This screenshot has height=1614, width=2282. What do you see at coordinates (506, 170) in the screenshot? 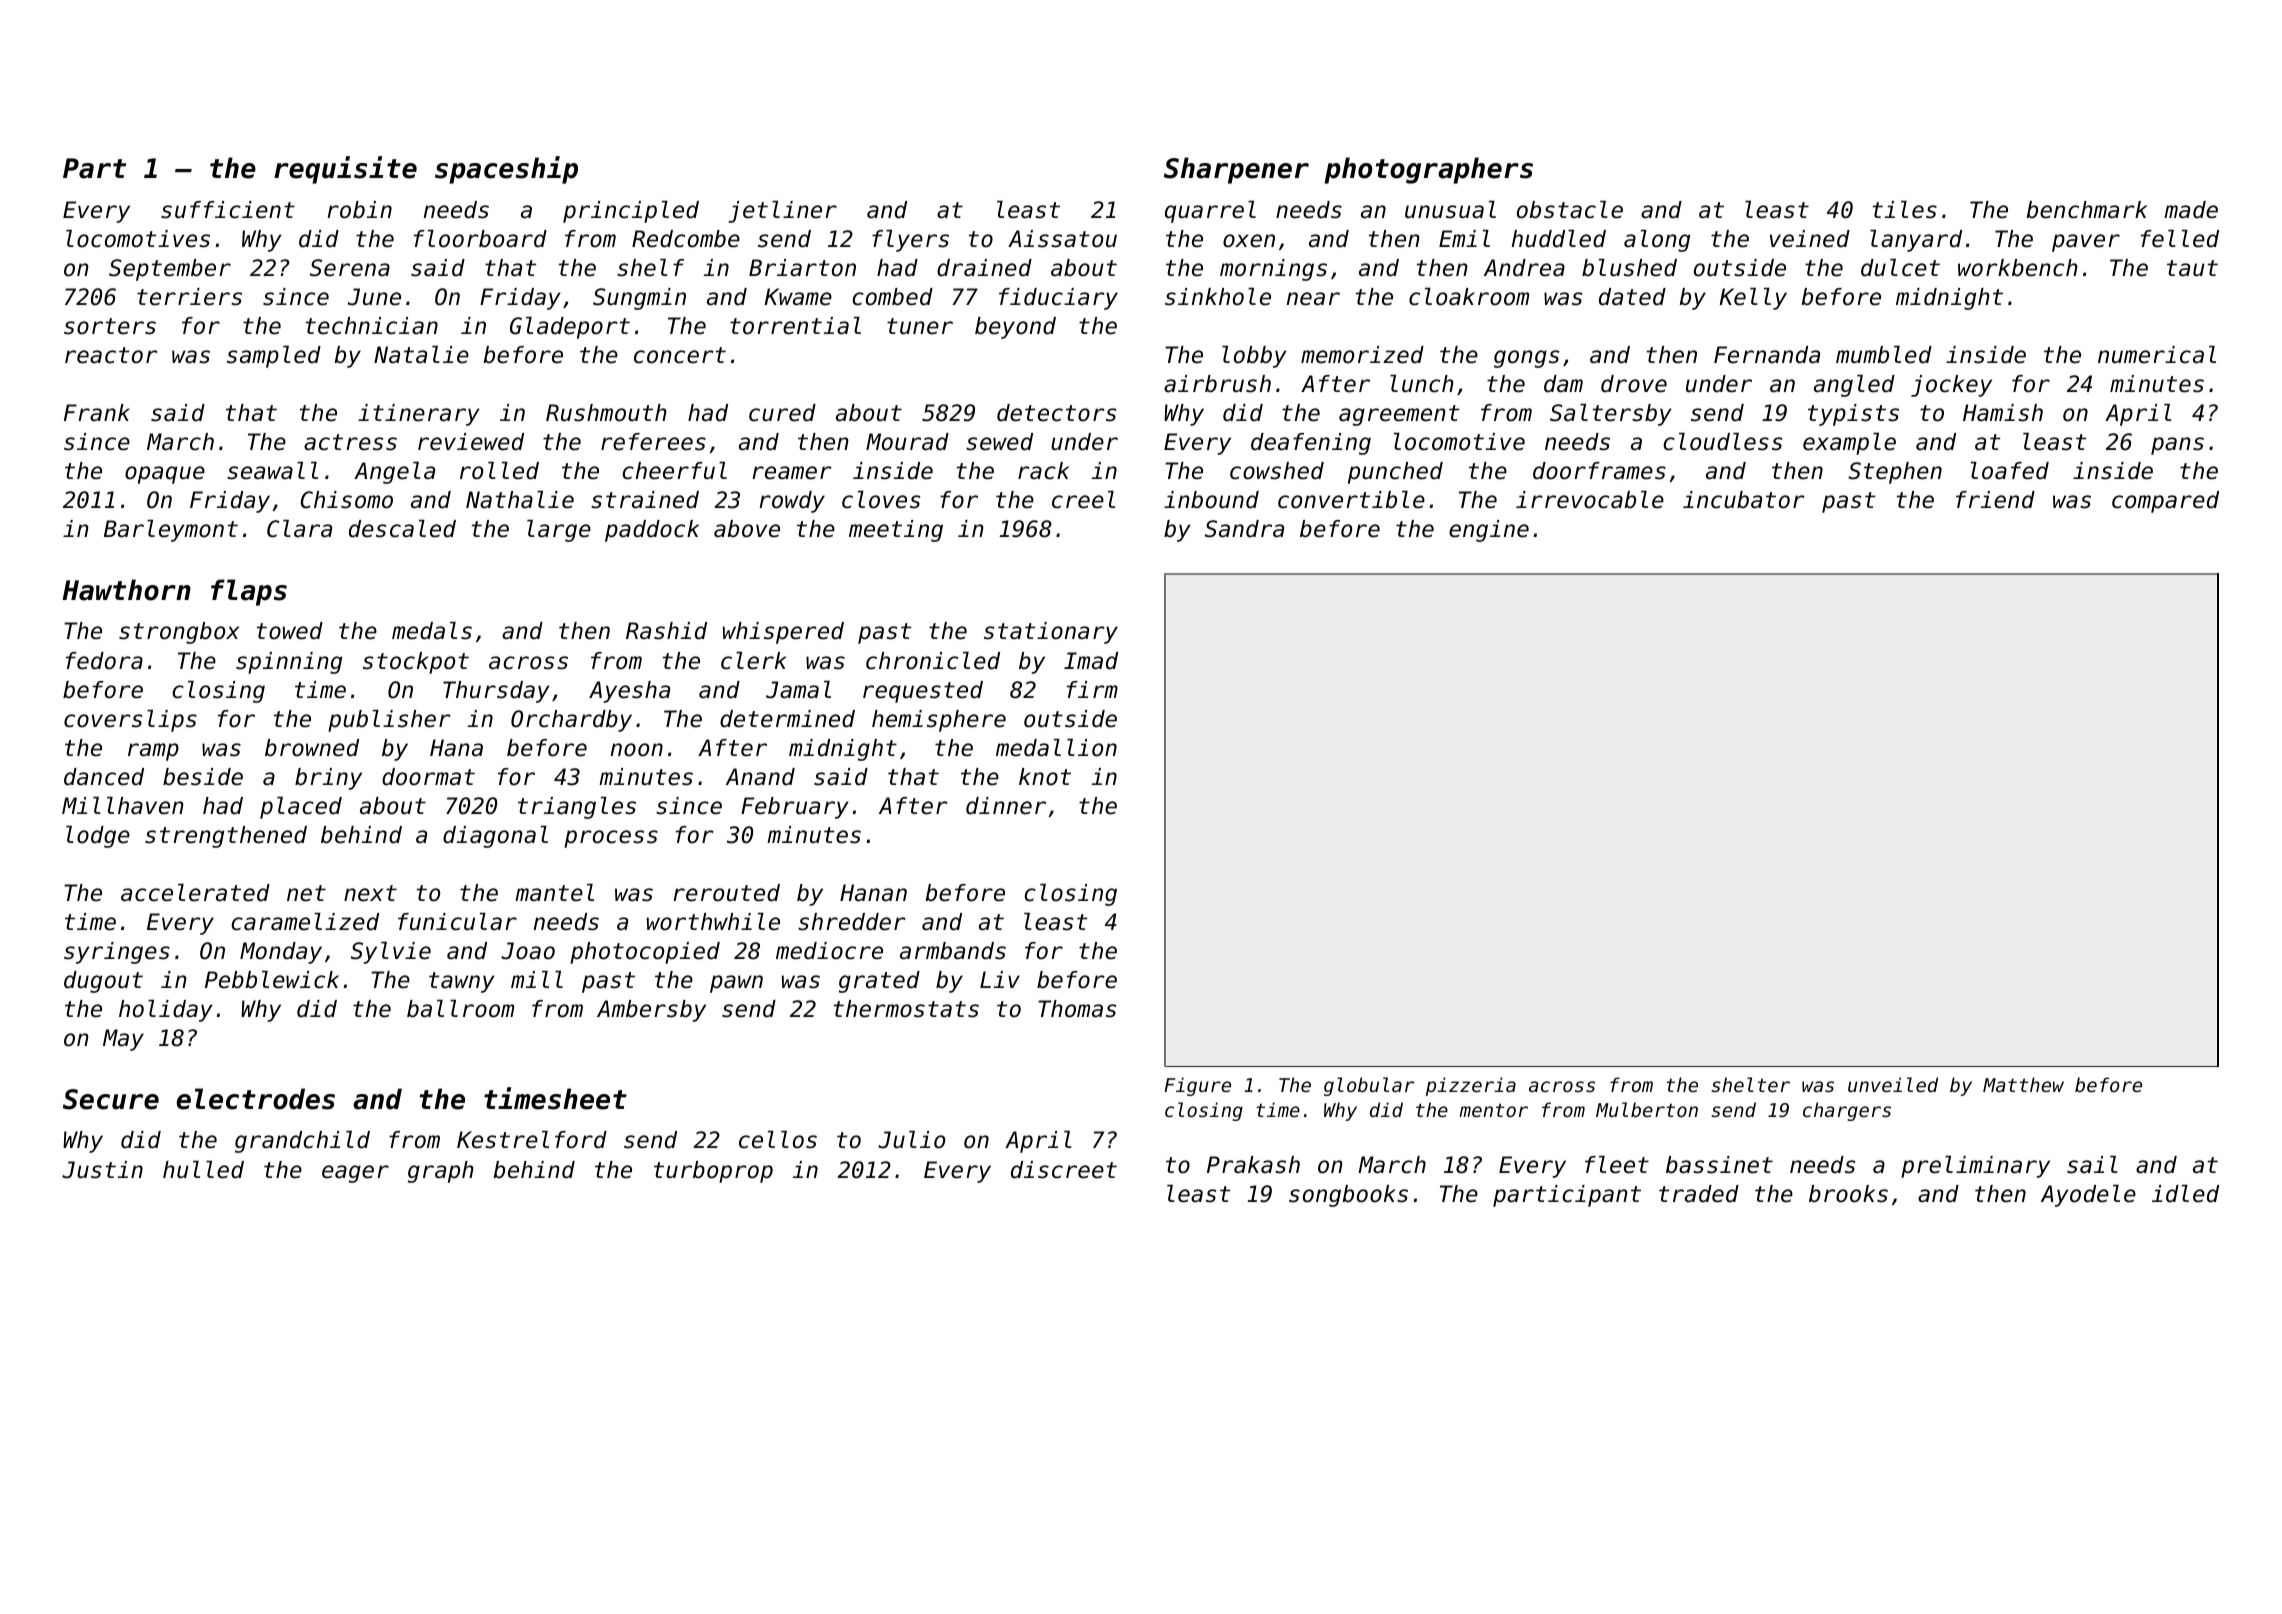
I see `spaceship` at bounding box center [506, 170].
